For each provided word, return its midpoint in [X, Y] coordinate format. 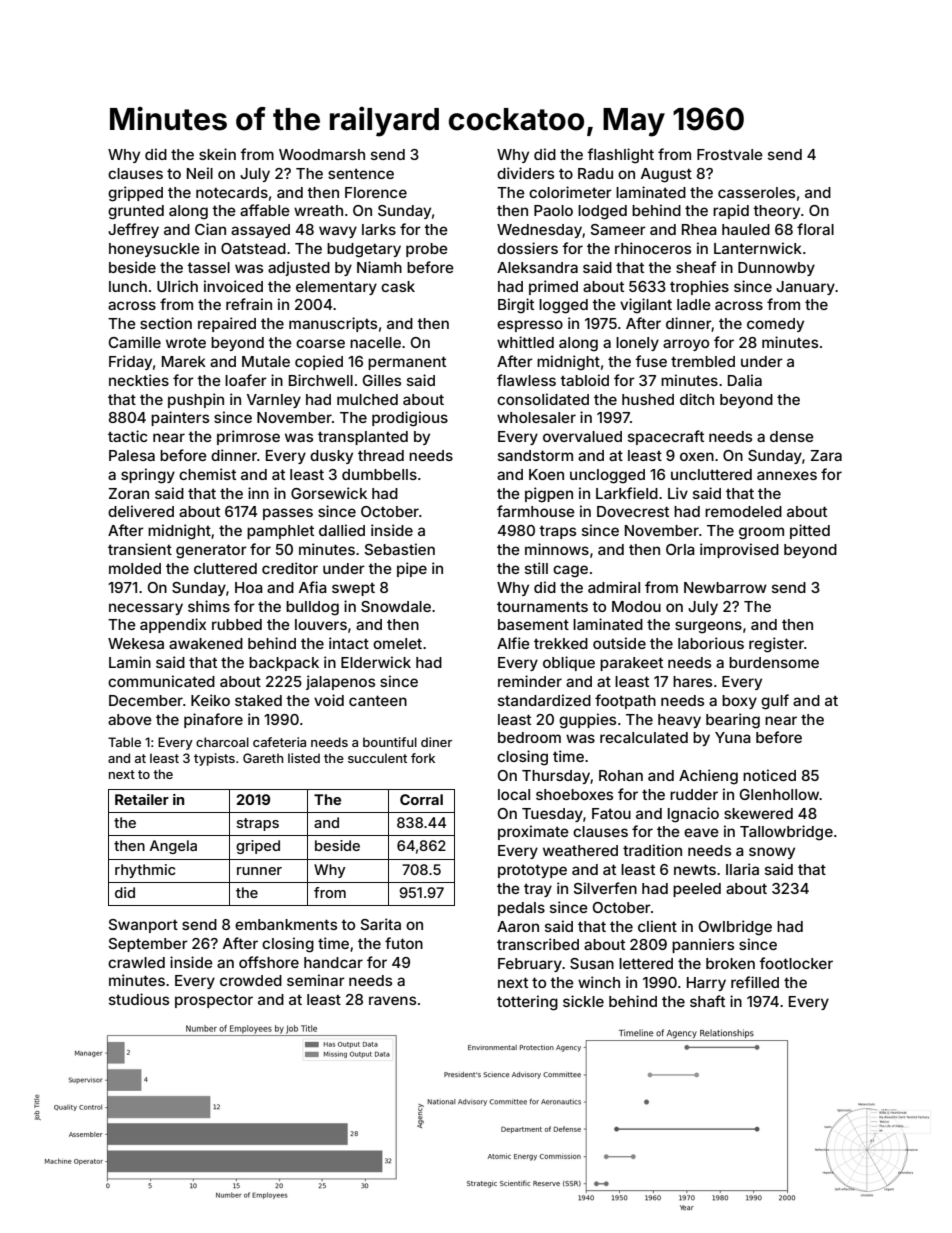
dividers [525, 173]
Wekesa [136, 643]
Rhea [699, 229]
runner [259, 871]
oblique [569, 663]
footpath [625, 701]
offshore [269, 962]
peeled [697, 890]
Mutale [266, 361]
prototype [532, 871]
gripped [135, 194]
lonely [637, 344]
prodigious [410, 419]
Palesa [132, 455]
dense [792, 436]
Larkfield [627, 493]
